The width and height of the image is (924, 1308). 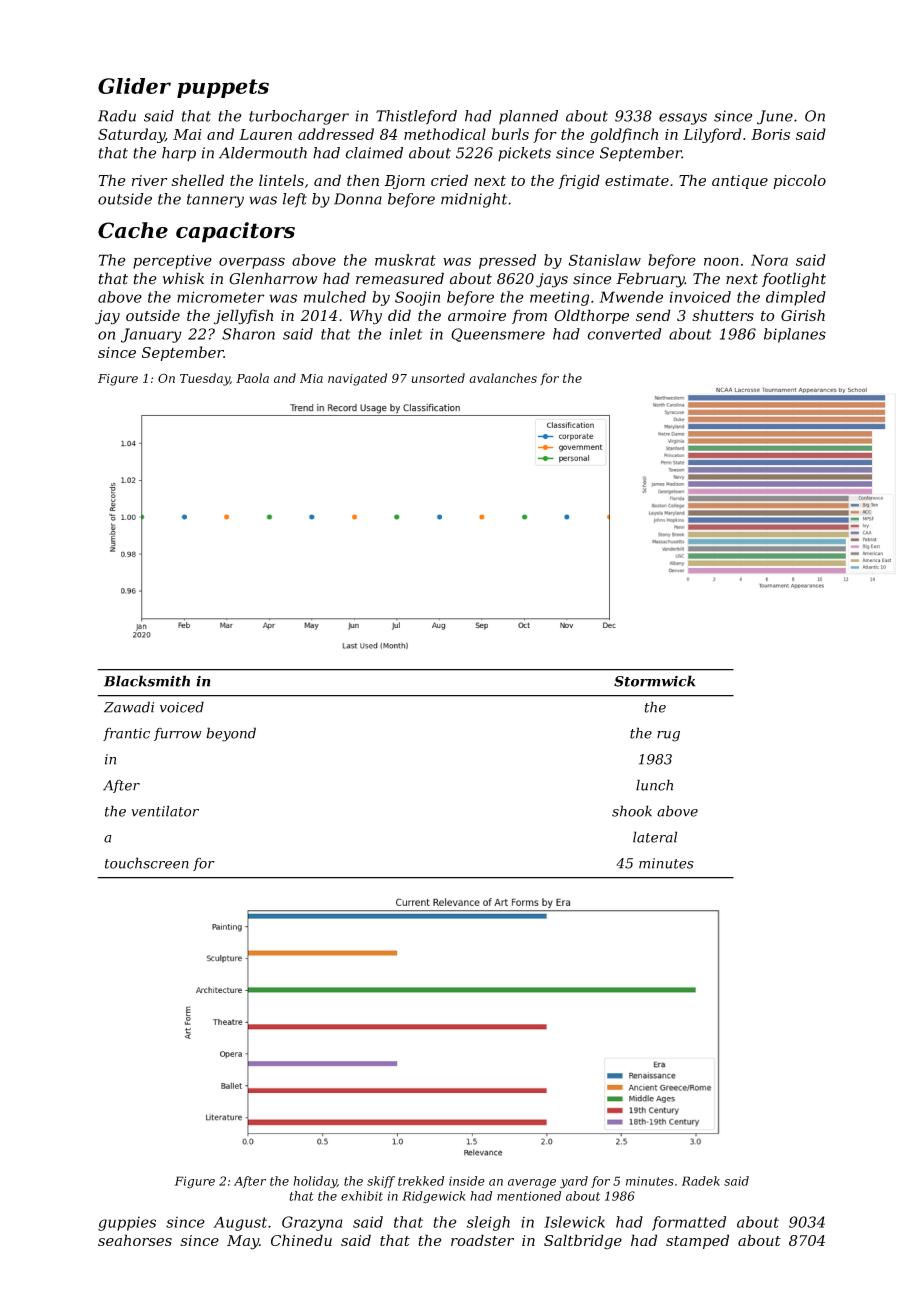 I want to click on touchscreen, so click(x=147, y=863).
